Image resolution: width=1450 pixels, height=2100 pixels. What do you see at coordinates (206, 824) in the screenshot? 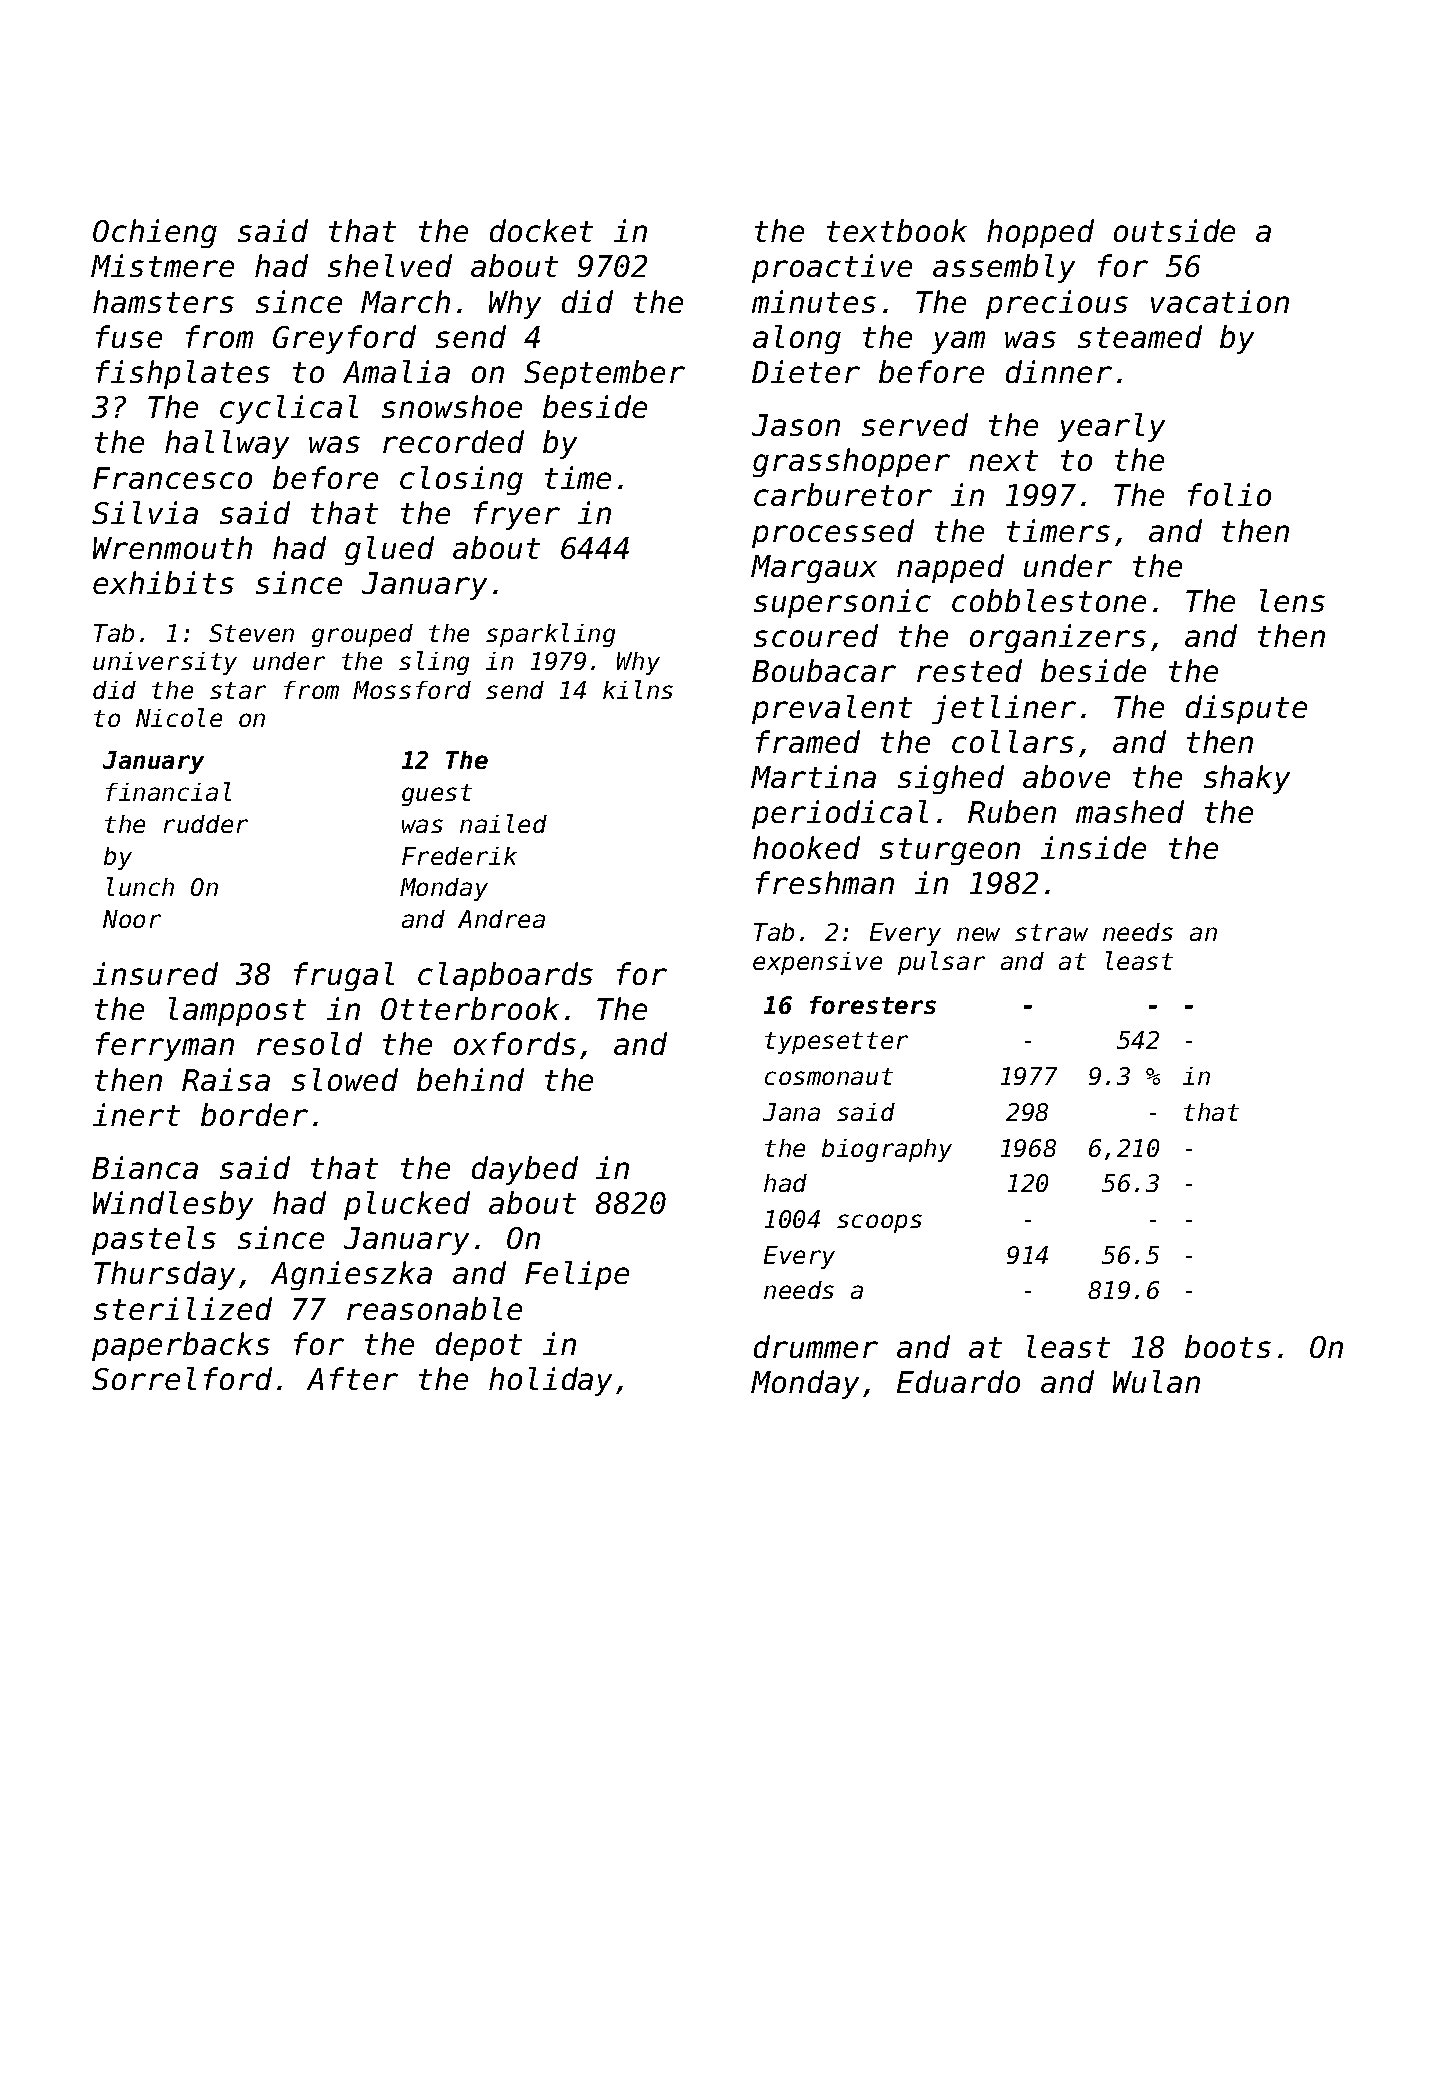
I see `rudder` at bounding box center [206, 824].
